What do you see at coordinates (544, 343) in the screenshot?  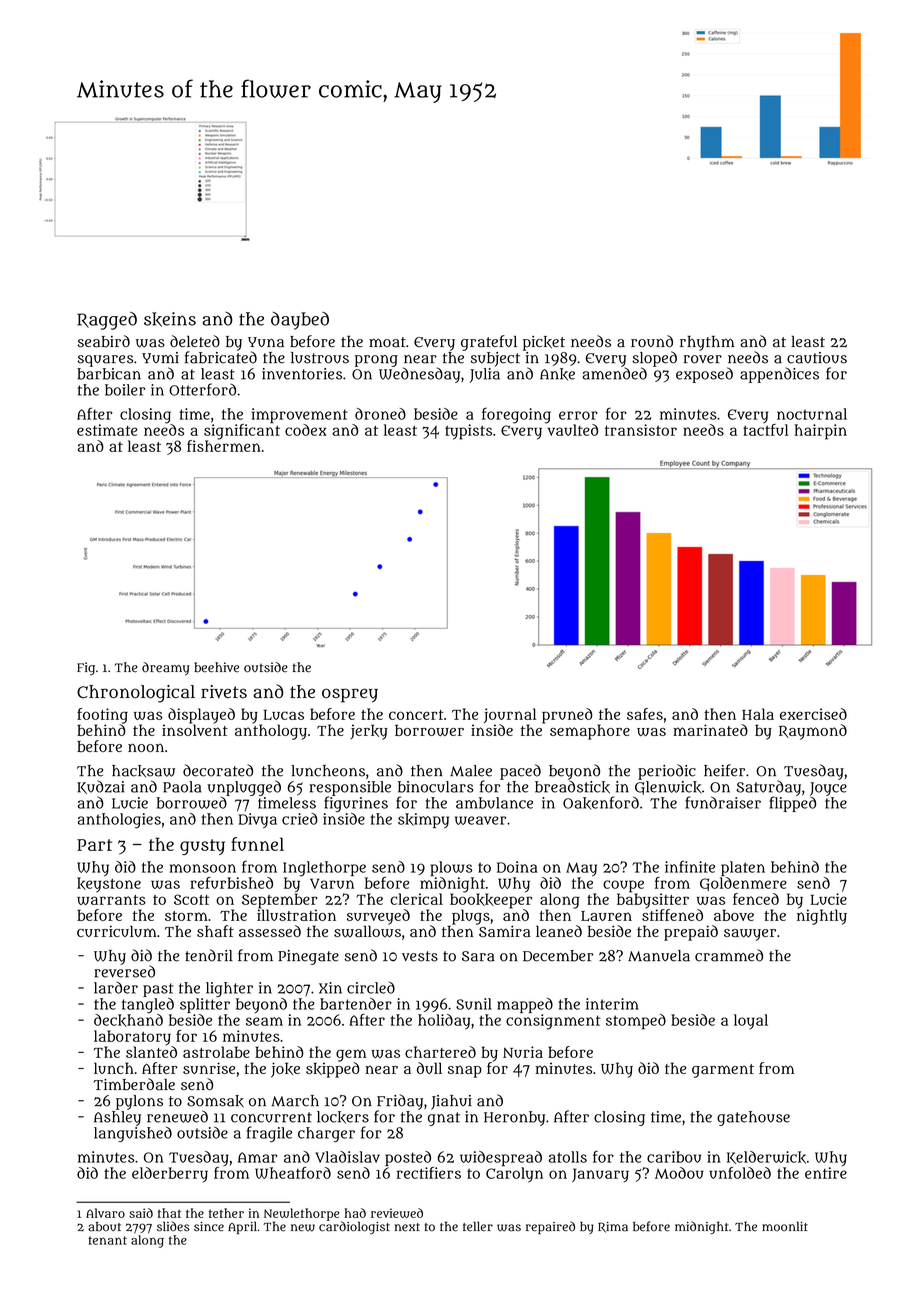 I see `picket` at bounding box center [544, 343].
